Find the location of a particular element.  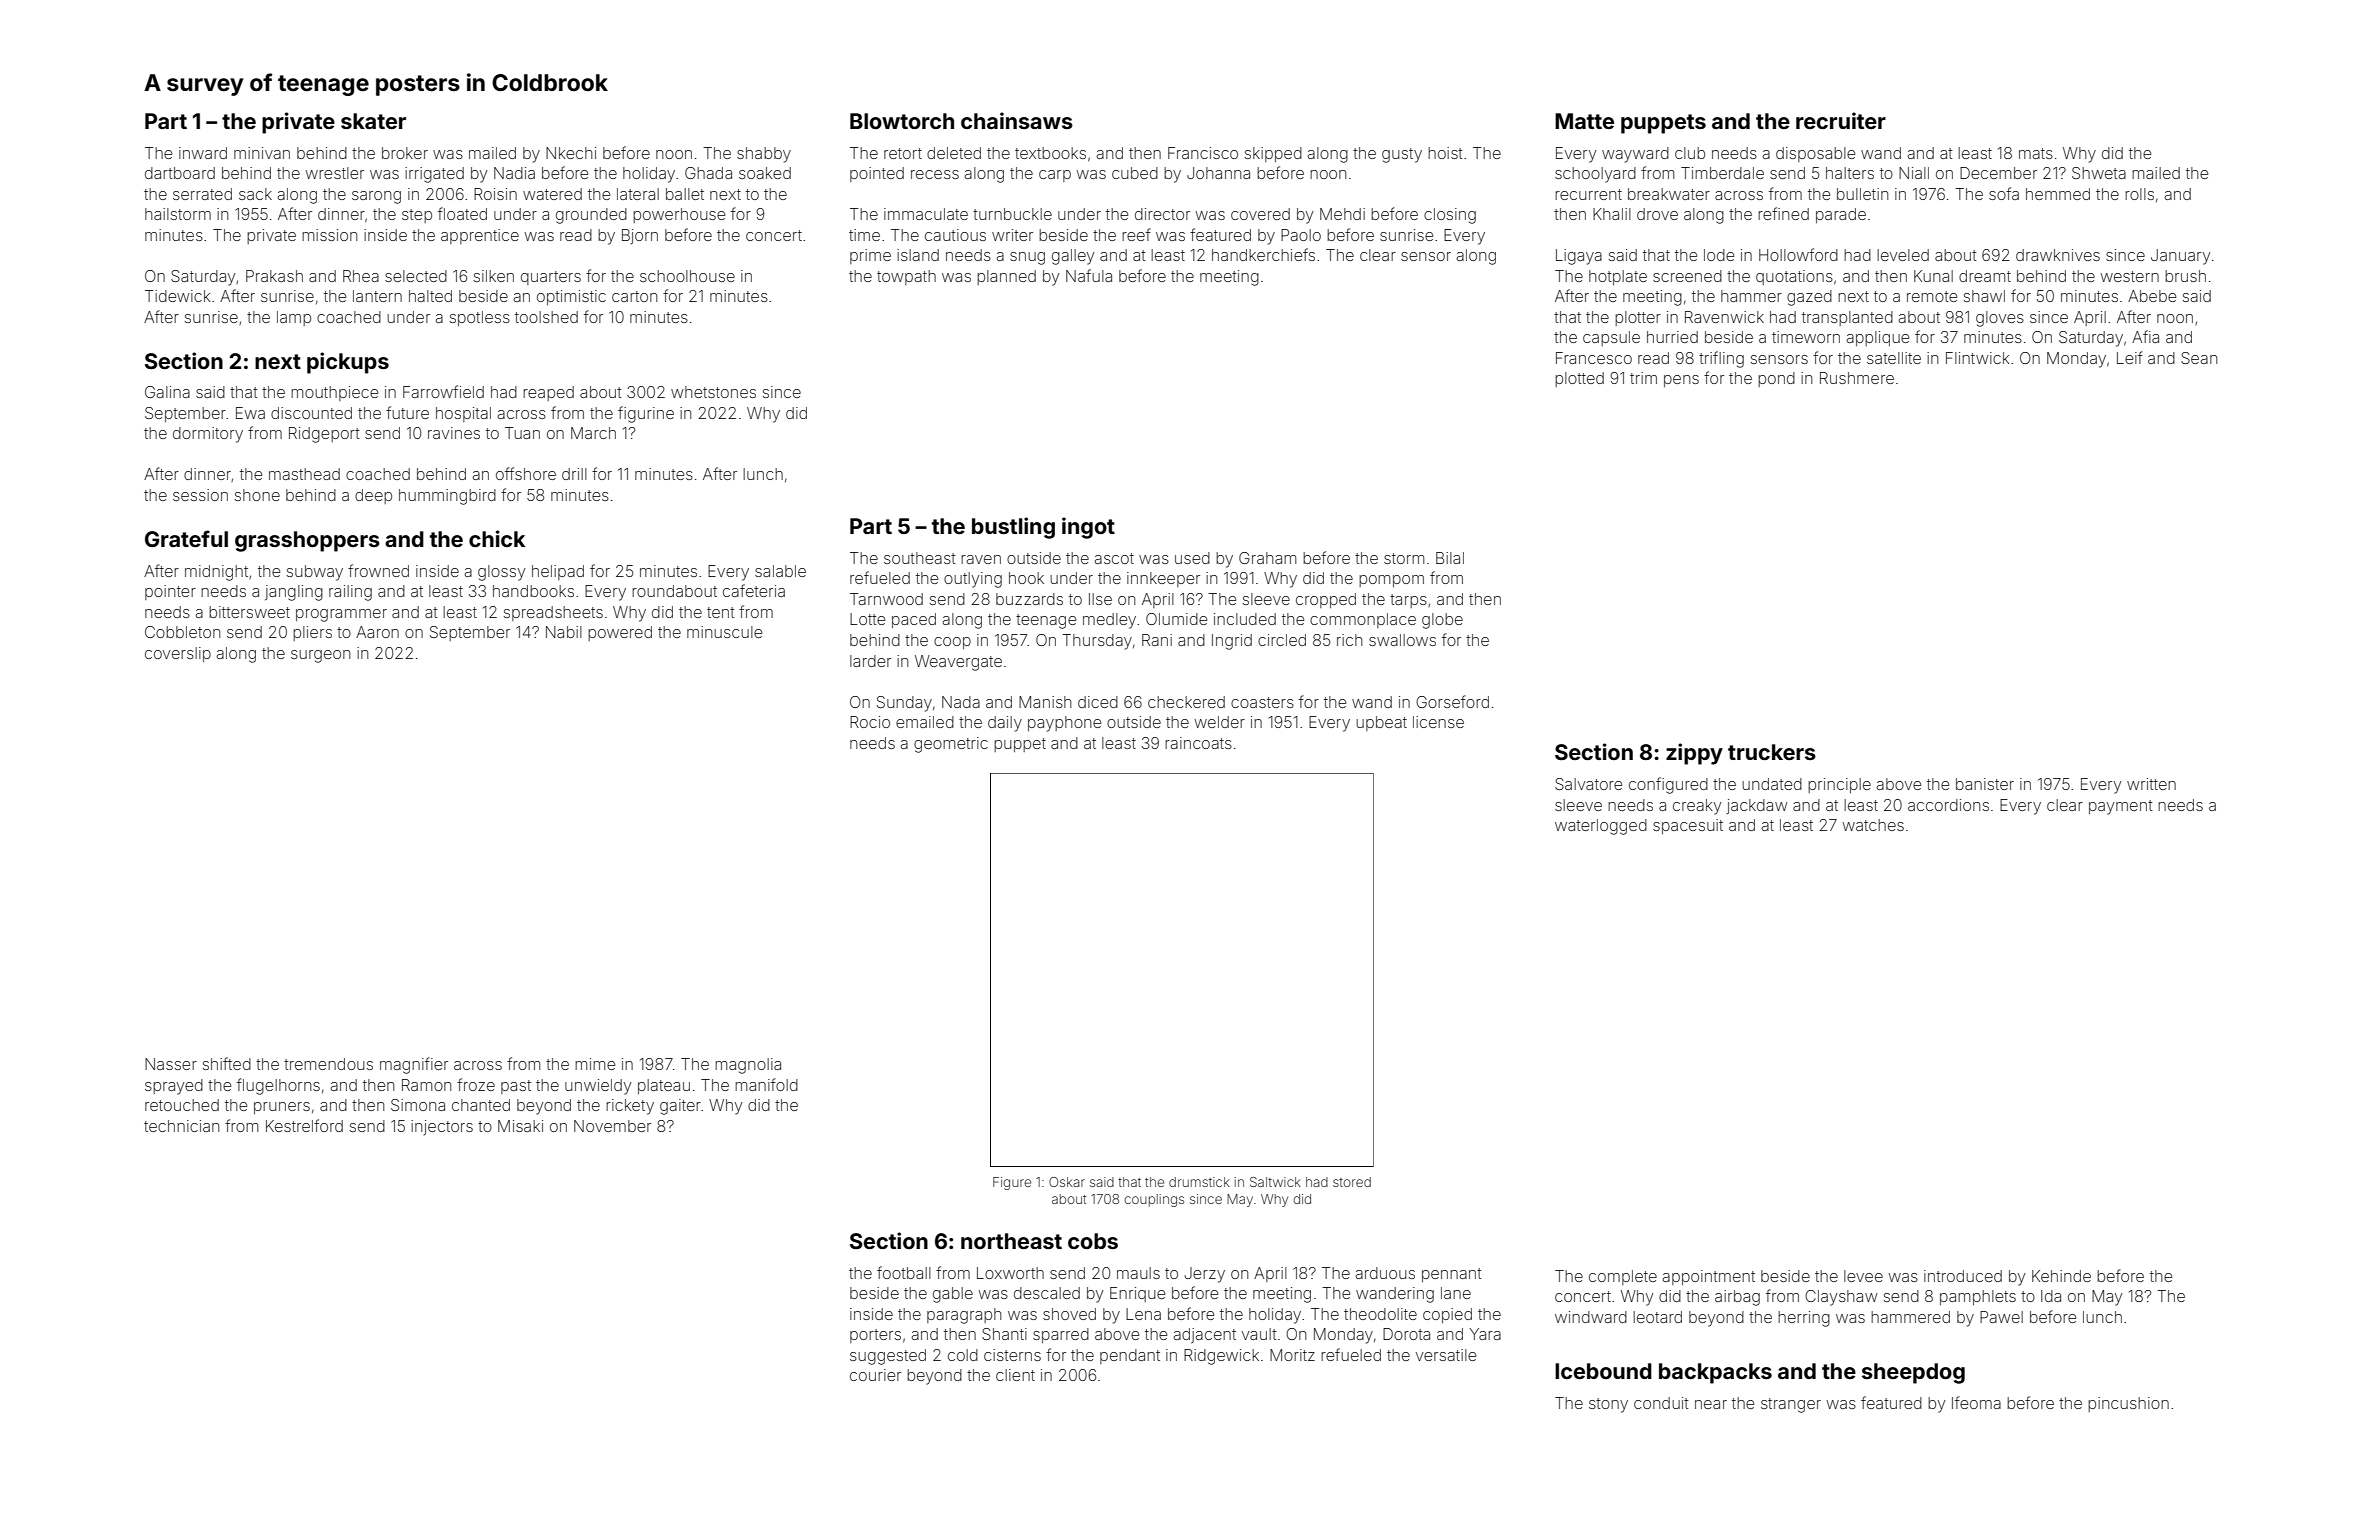

stored is located at coordinates (1352, 1182).
